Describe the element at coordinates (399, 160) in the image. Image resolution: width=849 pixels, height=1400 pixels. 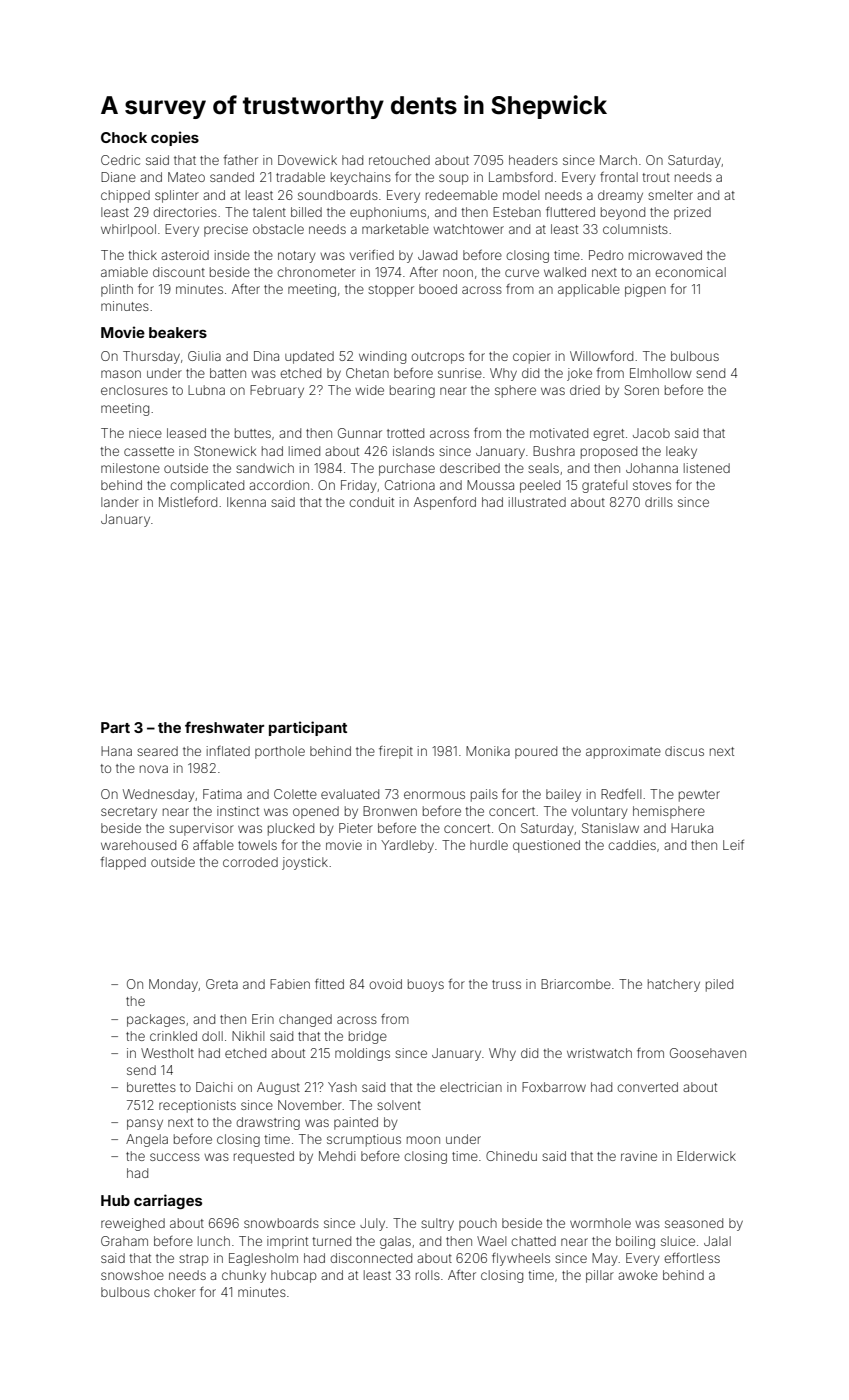
I see `retouched` at that location.
